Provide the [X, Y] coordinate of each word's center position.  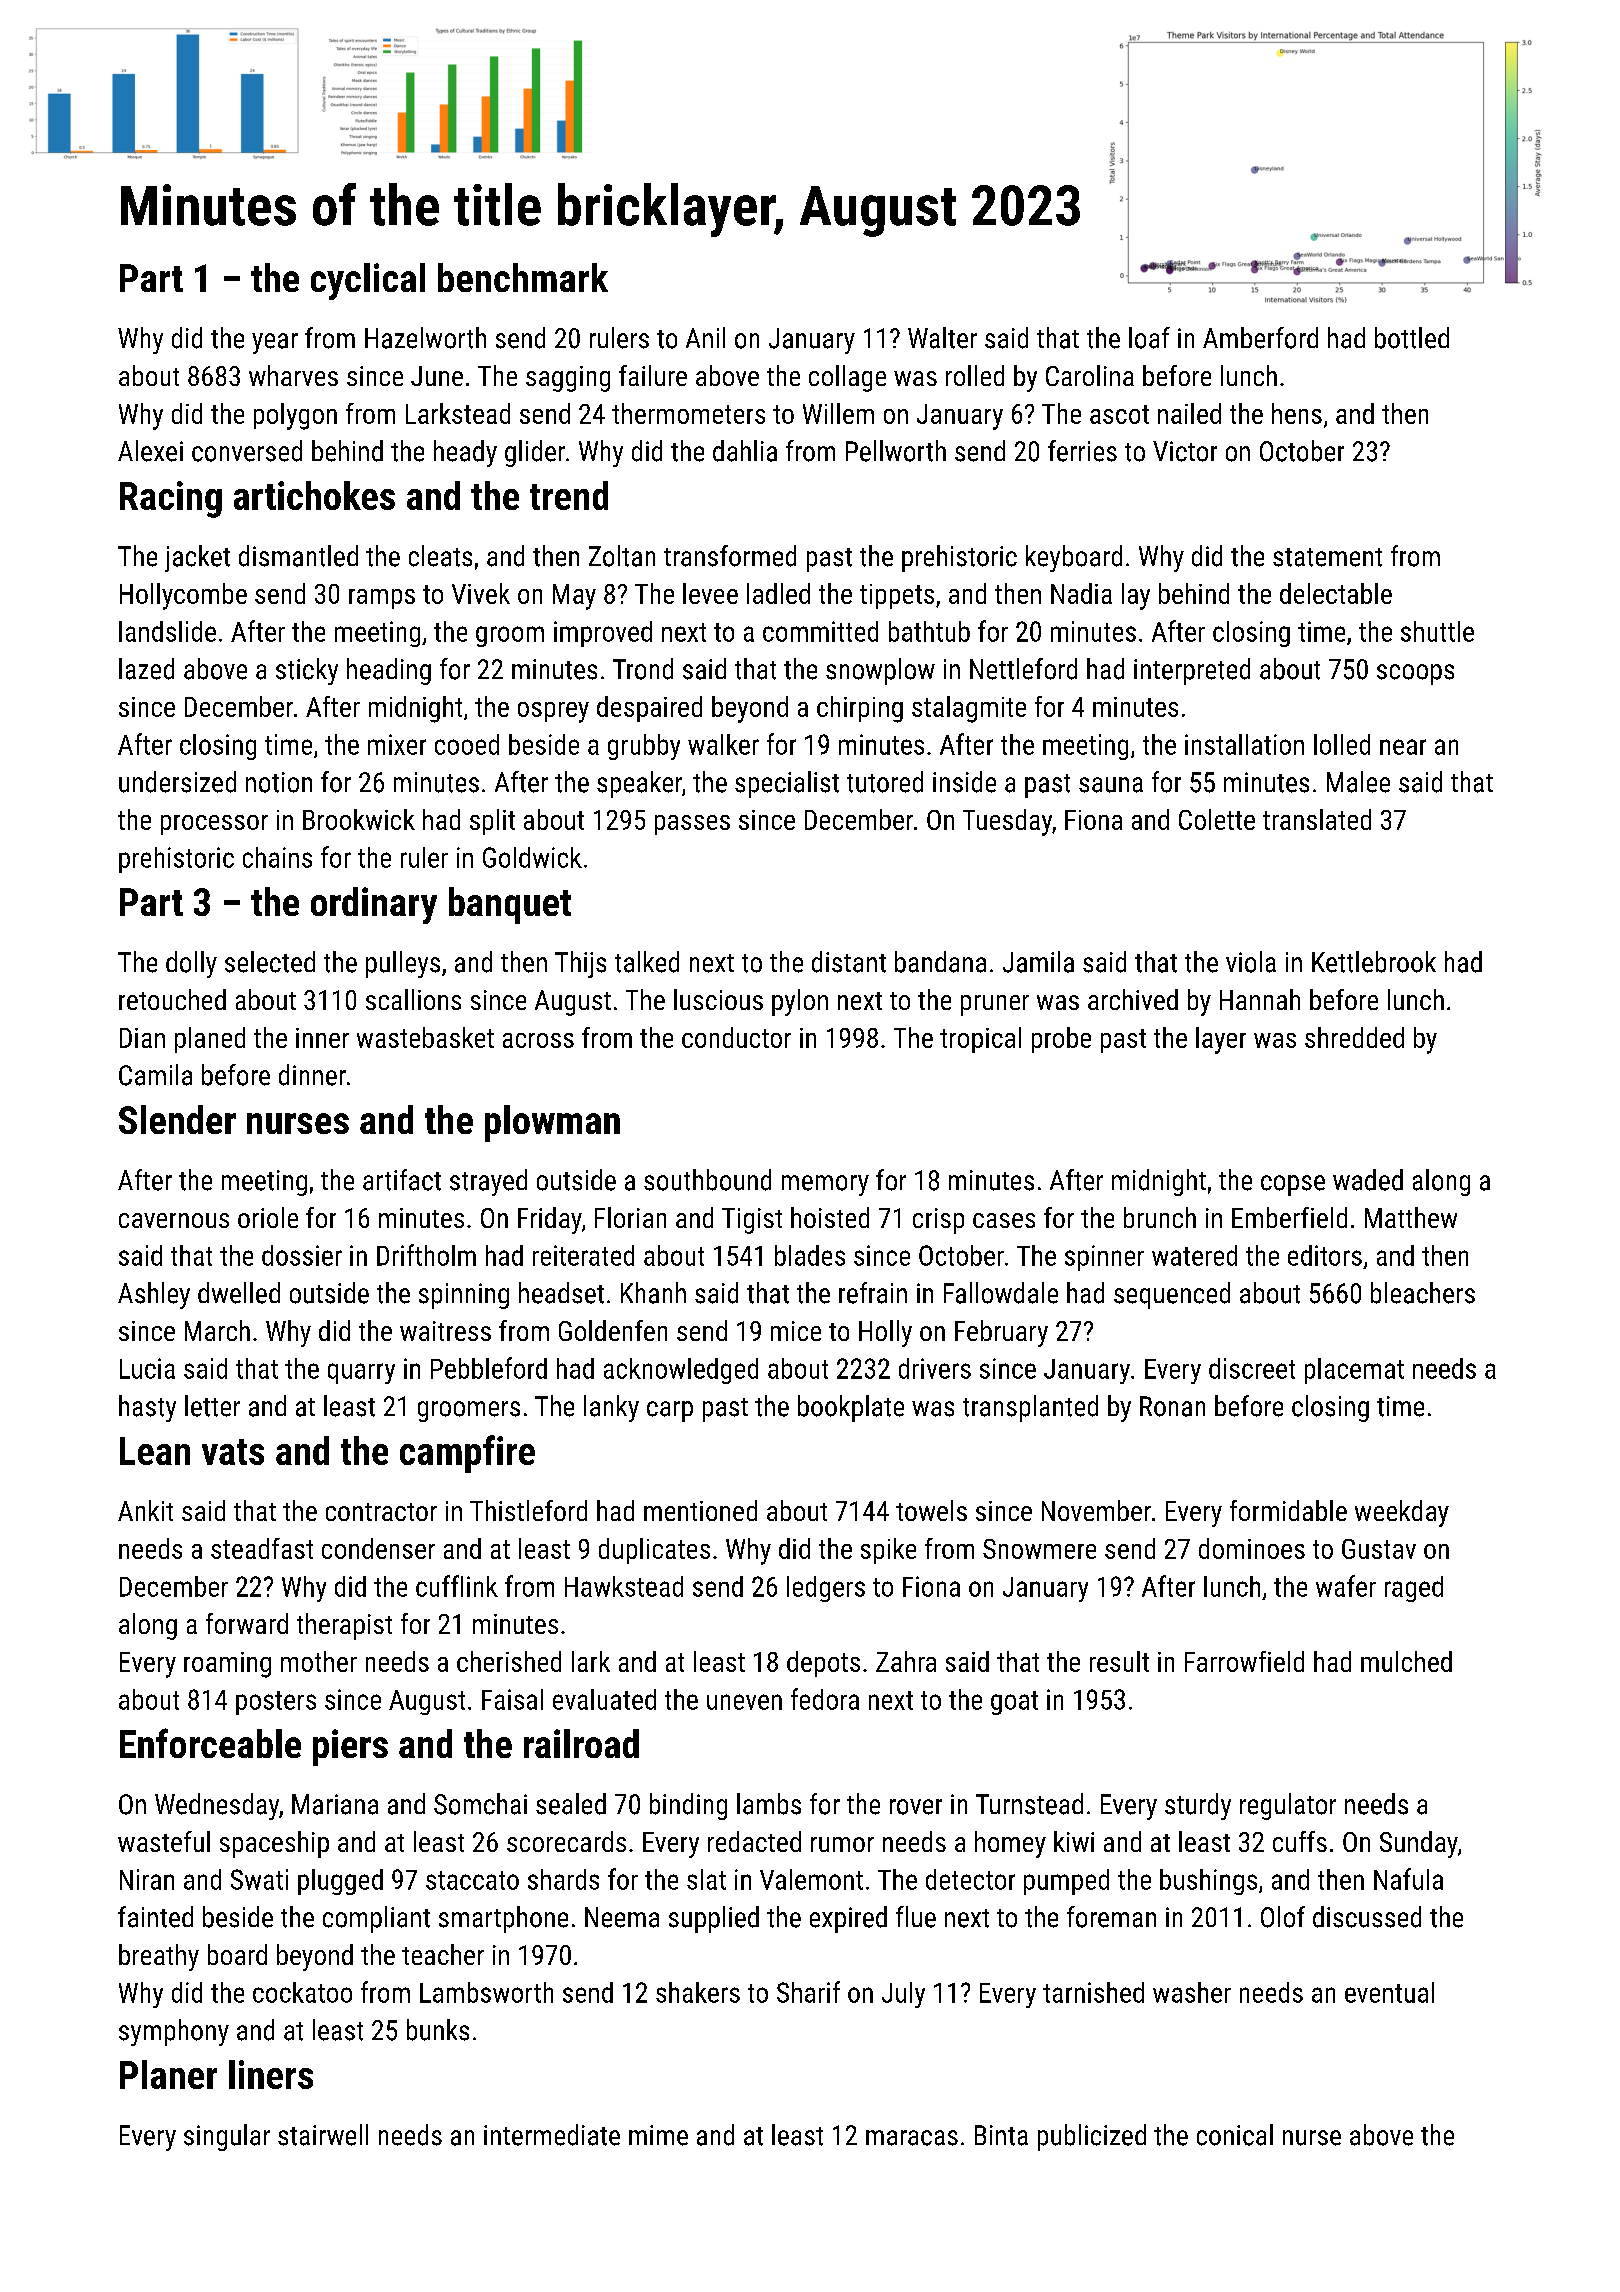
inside [964, 782]
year [275, 343]
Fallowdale [1001, 1293]
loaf [1149, 338]
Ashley [154, 1295]
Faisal [512, 1699]
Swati [259, 1879]
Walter [942, 338]
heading [389, 671]
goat [1014, 1703]
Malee [1358, 782]
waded [1368, 1180]
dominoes [1252, 1548]
